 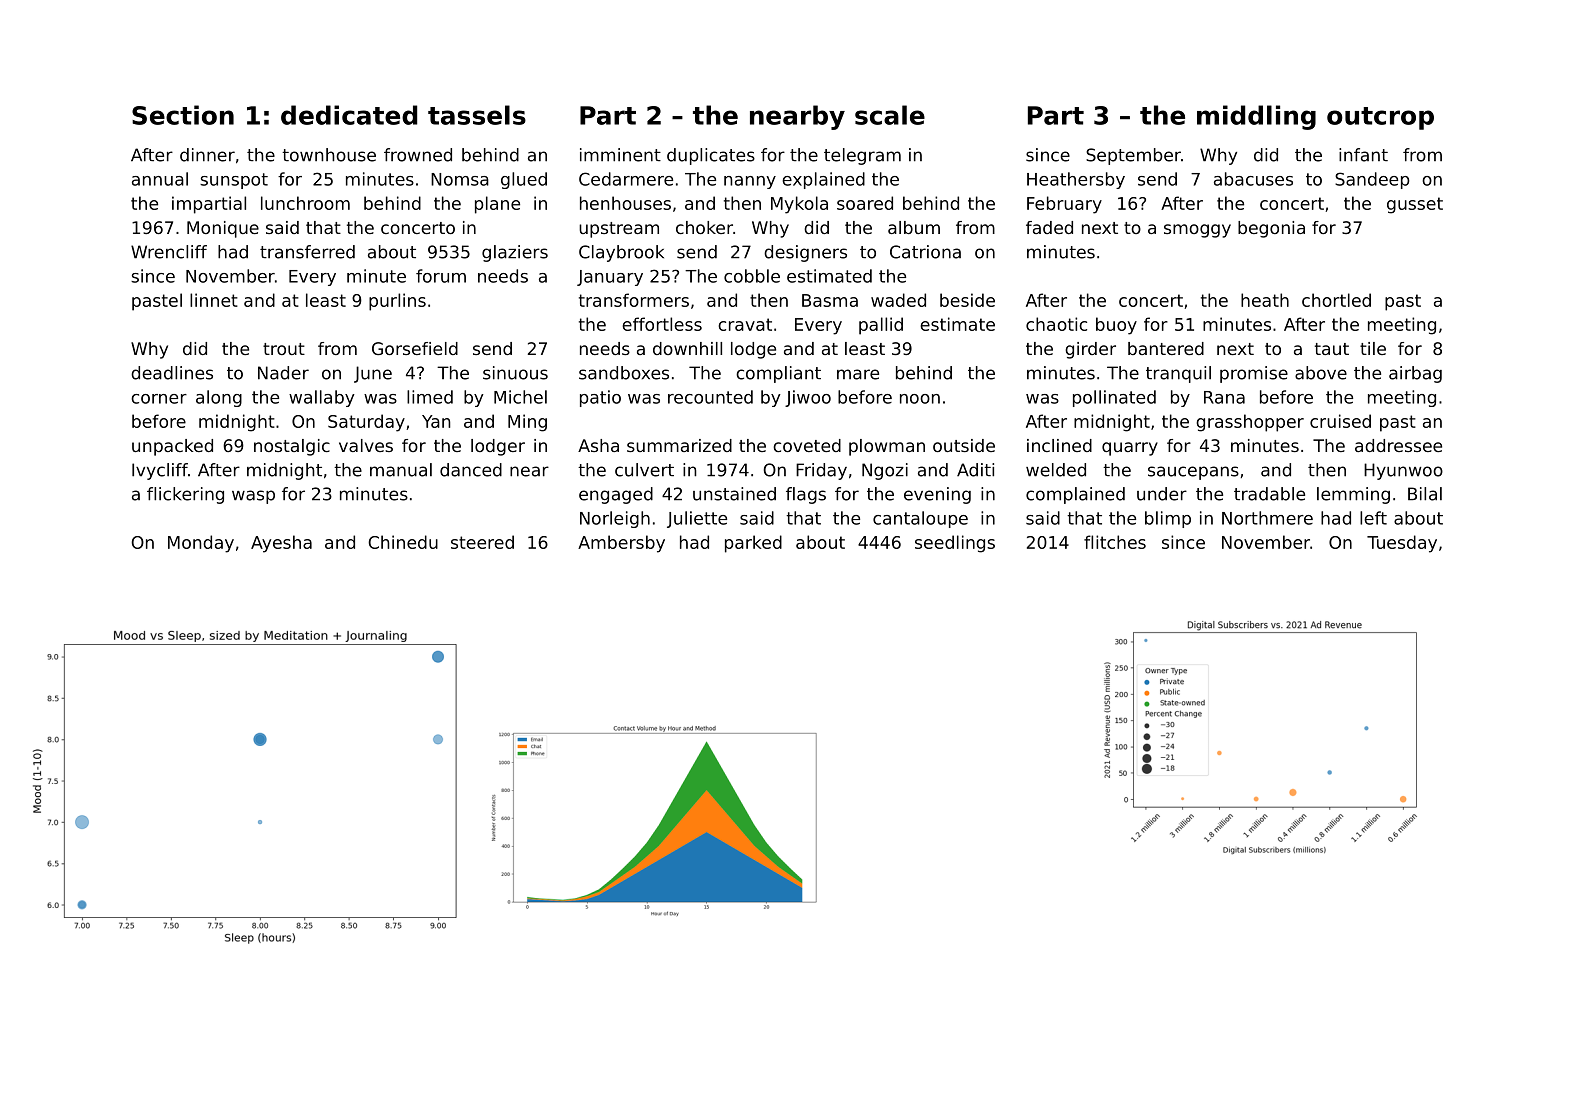 What do you see at coordinates (621, 253) in the screenshot?
I see `Claybrook` at bounding box center [621, 253].
